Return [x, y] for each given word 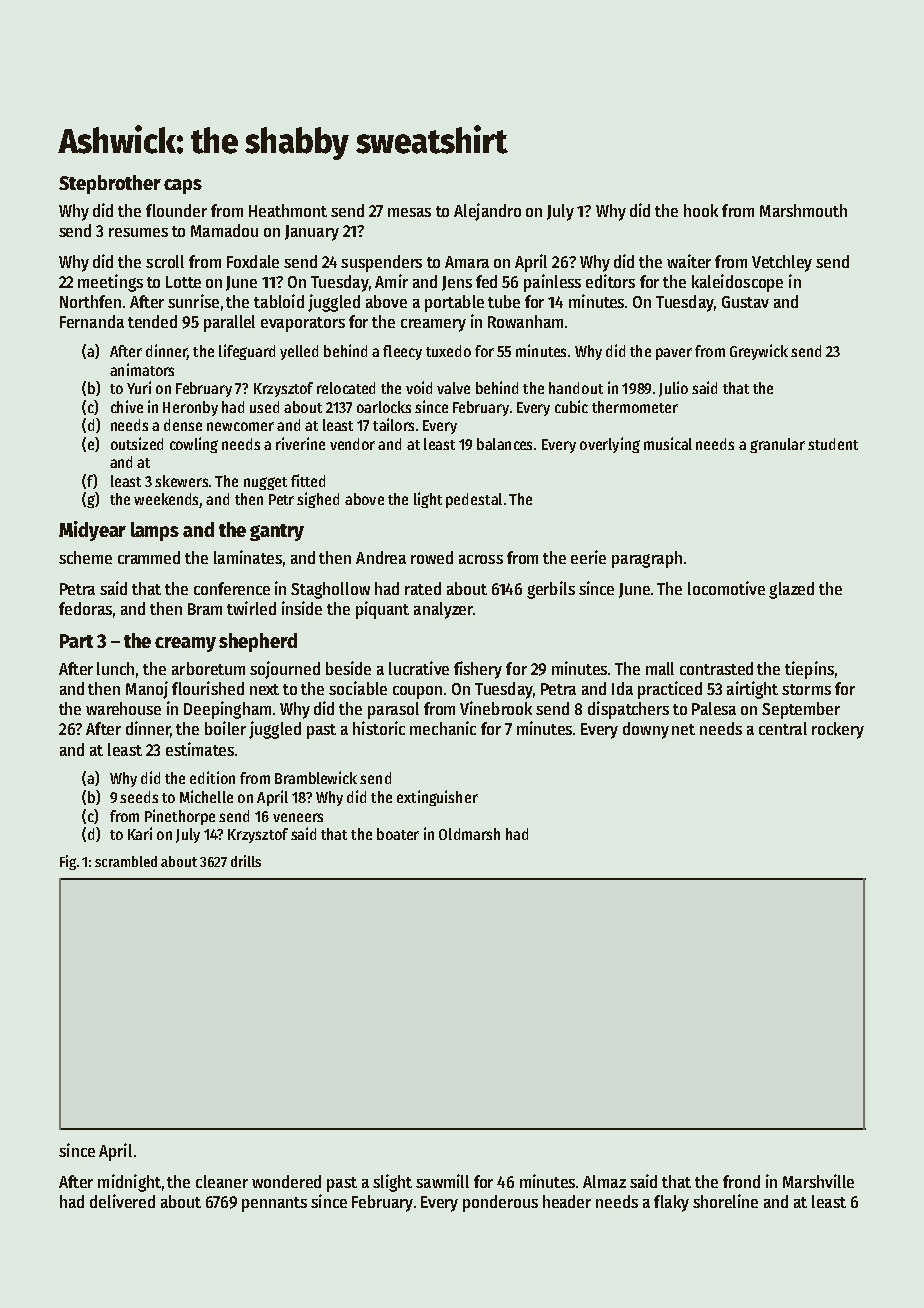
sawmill [442, 1181]
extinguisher [437, 798]
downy [646, 730]
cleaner [222, 1181]
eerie [588, 557]
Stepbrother [110, 184]
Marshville [818, 1181]
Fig [68, 862]
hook [701, 210]
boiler [225, 728]
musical [668, 443]
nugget [265, 483]
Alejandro [487, 212]
